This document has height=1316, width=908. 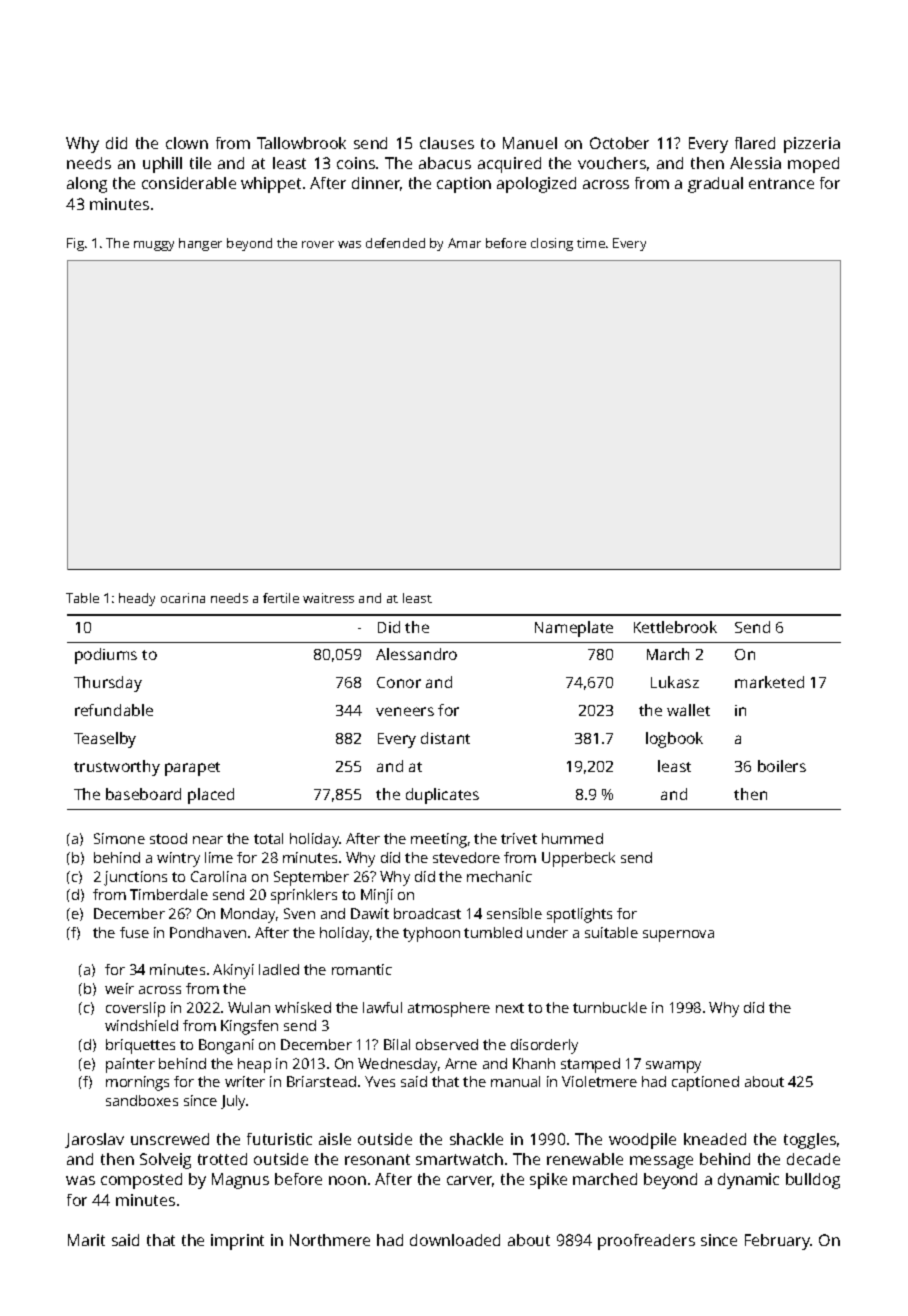 I want to click on Thursday, so click(x=108, y=684).
